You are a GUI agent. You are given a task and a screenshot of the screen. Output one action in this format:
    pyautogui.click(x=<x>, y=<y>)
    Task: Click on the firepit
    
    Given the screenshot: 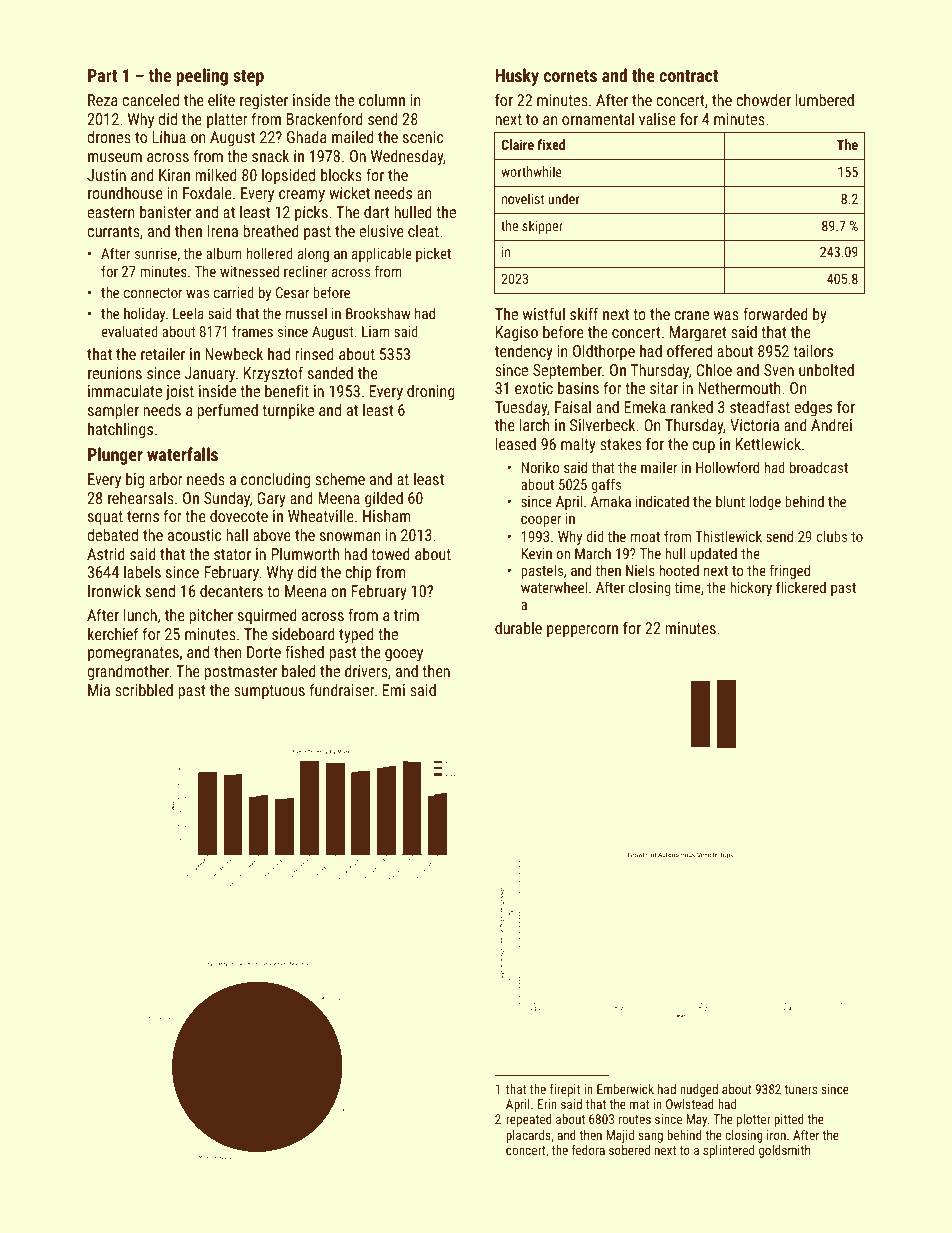 What is the action you would take?
    pyautogui.click(x=565, y=1090)
